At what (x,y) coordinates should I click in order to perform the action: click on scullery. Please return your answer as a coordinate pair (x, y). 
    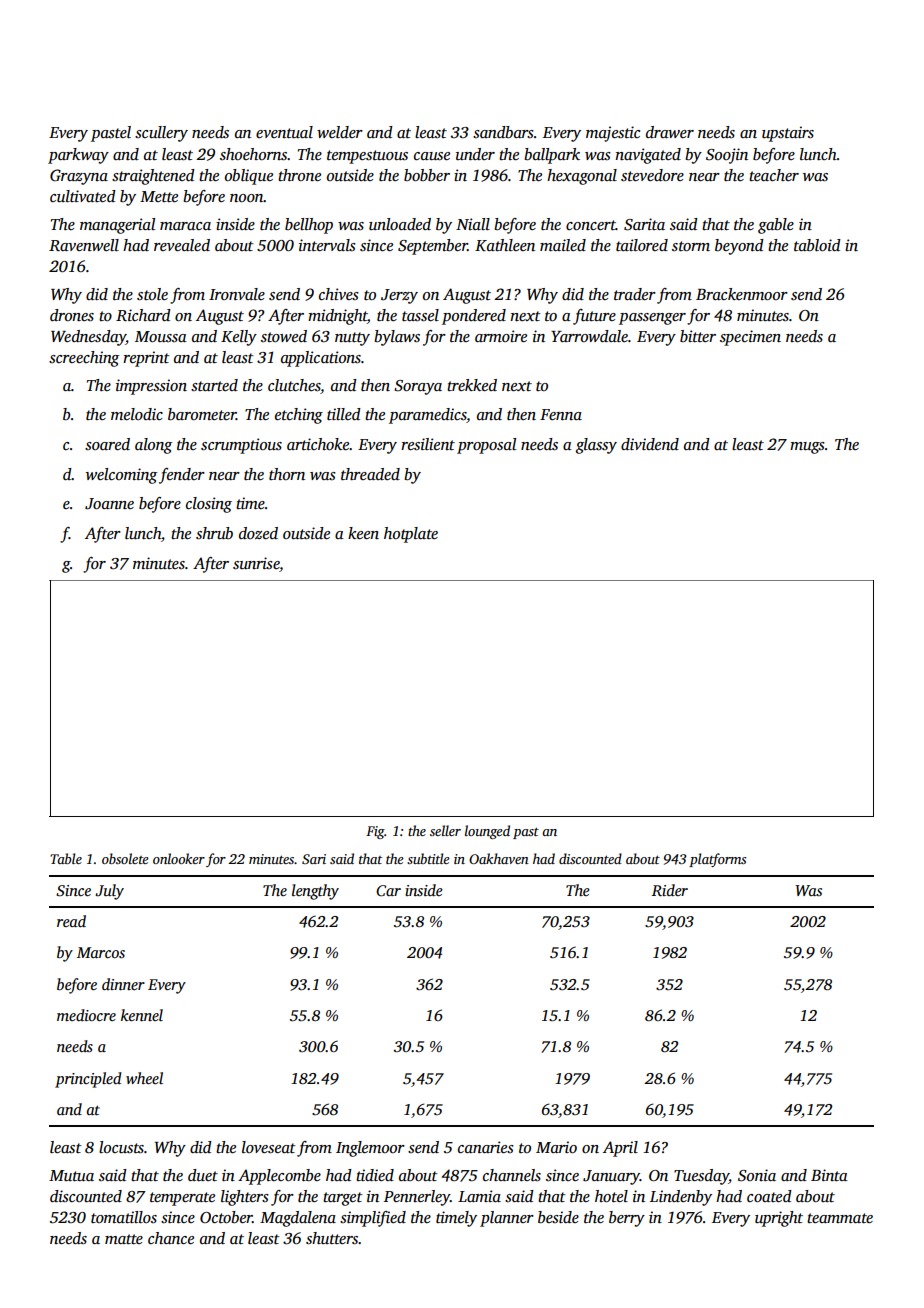
    Looking at the image, I should click on (161, 134).
